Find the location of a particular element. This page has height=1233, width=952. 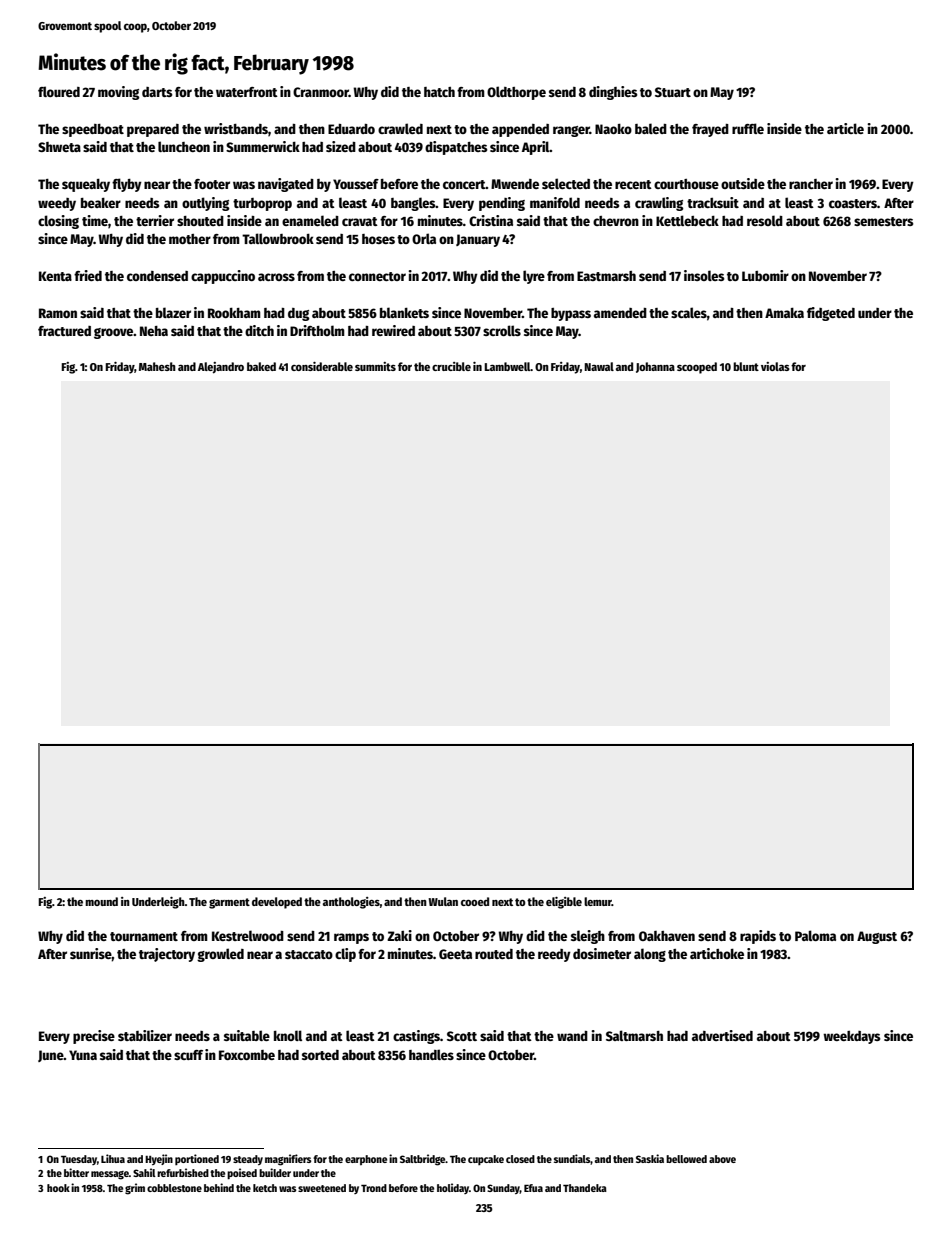

grim is located at coordinates (135, 1189).
